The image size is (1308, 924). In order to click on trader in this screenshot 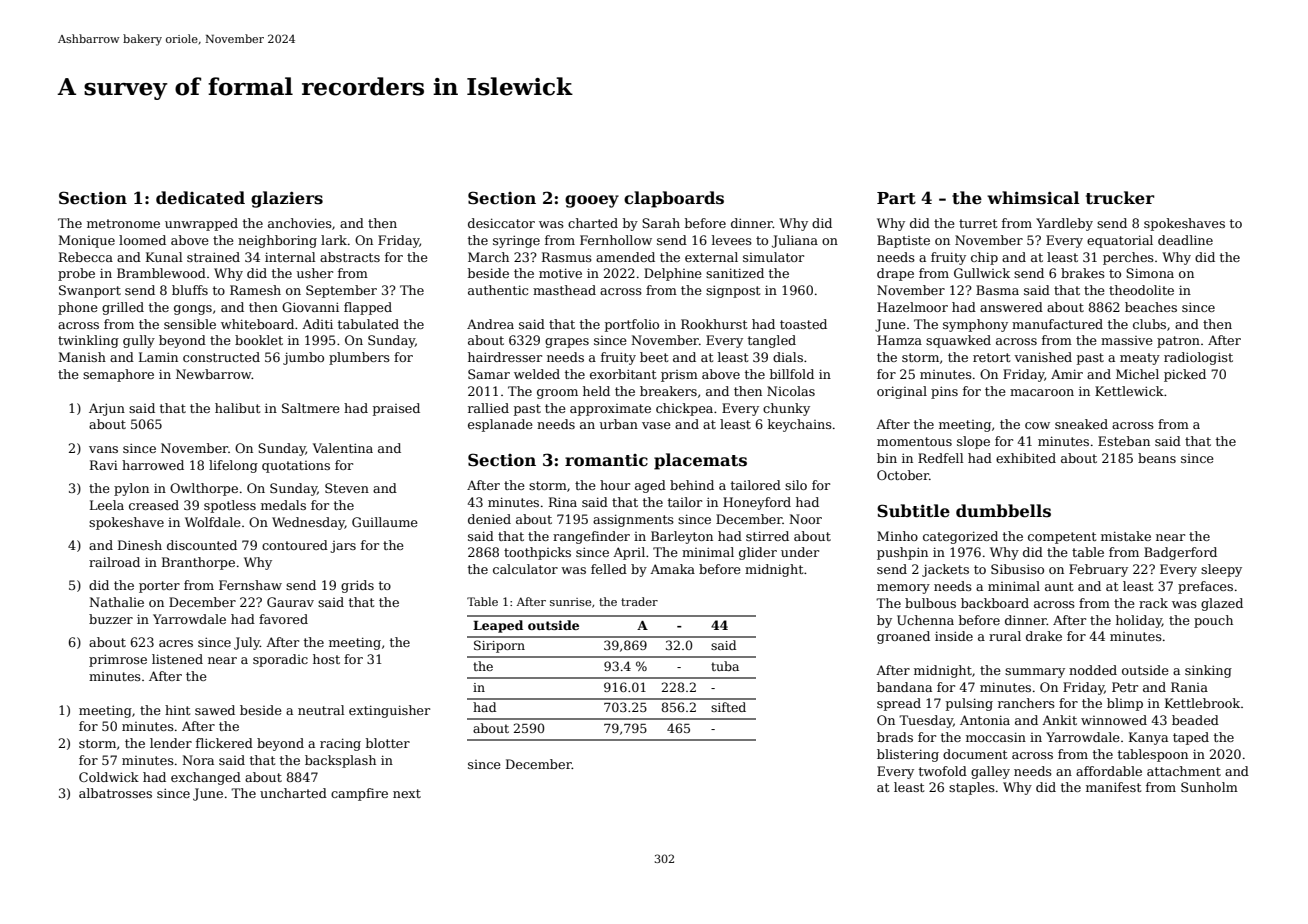, I will do `click(639, 601)`.
